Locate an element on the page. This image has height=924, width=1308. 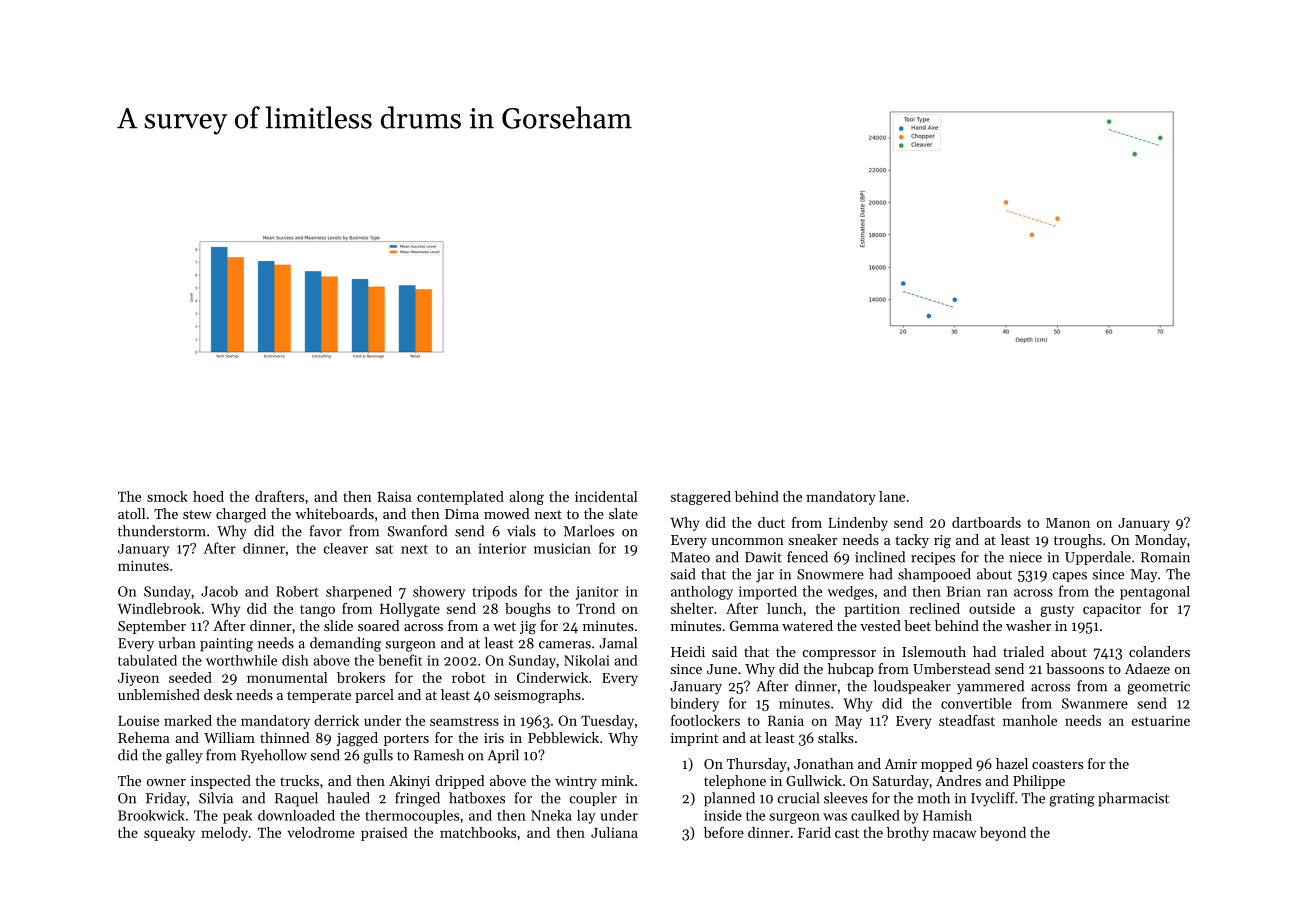
pentagonal is located at coordinates (1155, 593).
